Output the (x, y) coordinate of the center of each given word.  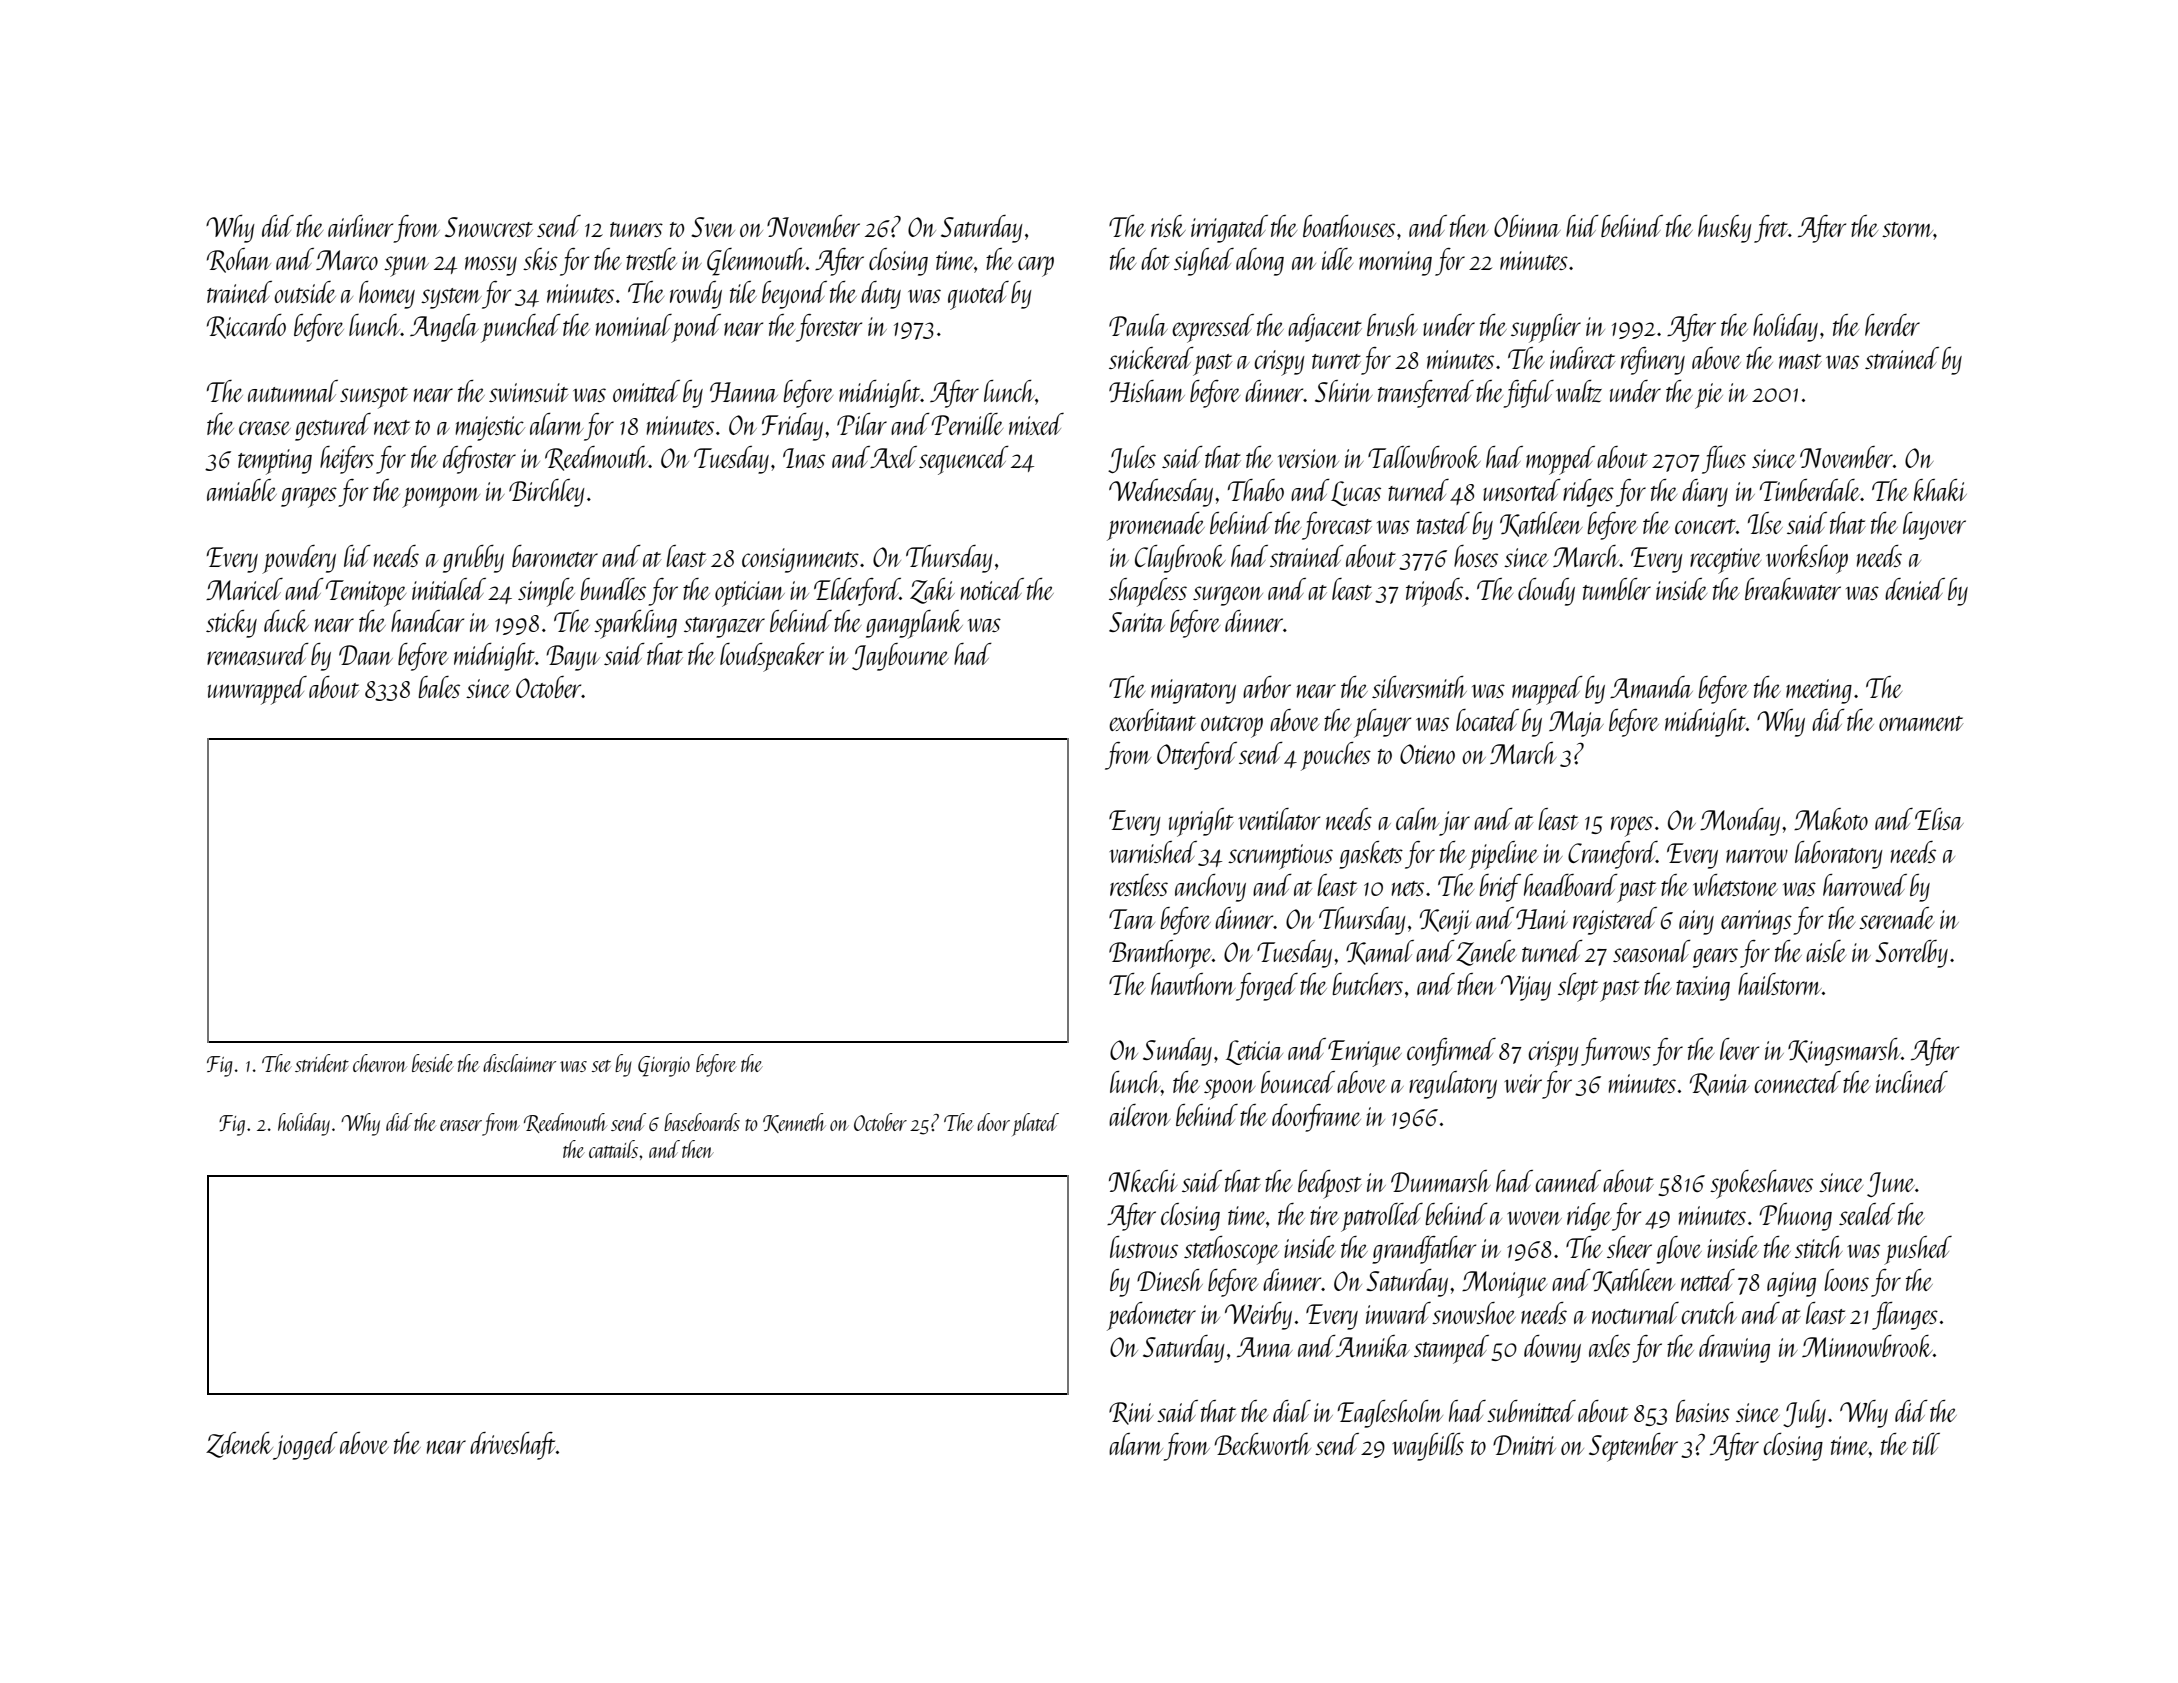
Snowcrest (489, 227)
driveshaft (513, 1446)
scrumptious (1280, 857)
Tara (1132, 919)
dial (1292, 1411)
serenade (1896, 918)
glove (1679, 1250)
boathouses (1349, 226)
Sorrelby (1911, 954)
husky (1725, 229)
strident (322, 1063)
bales (439, 687)
